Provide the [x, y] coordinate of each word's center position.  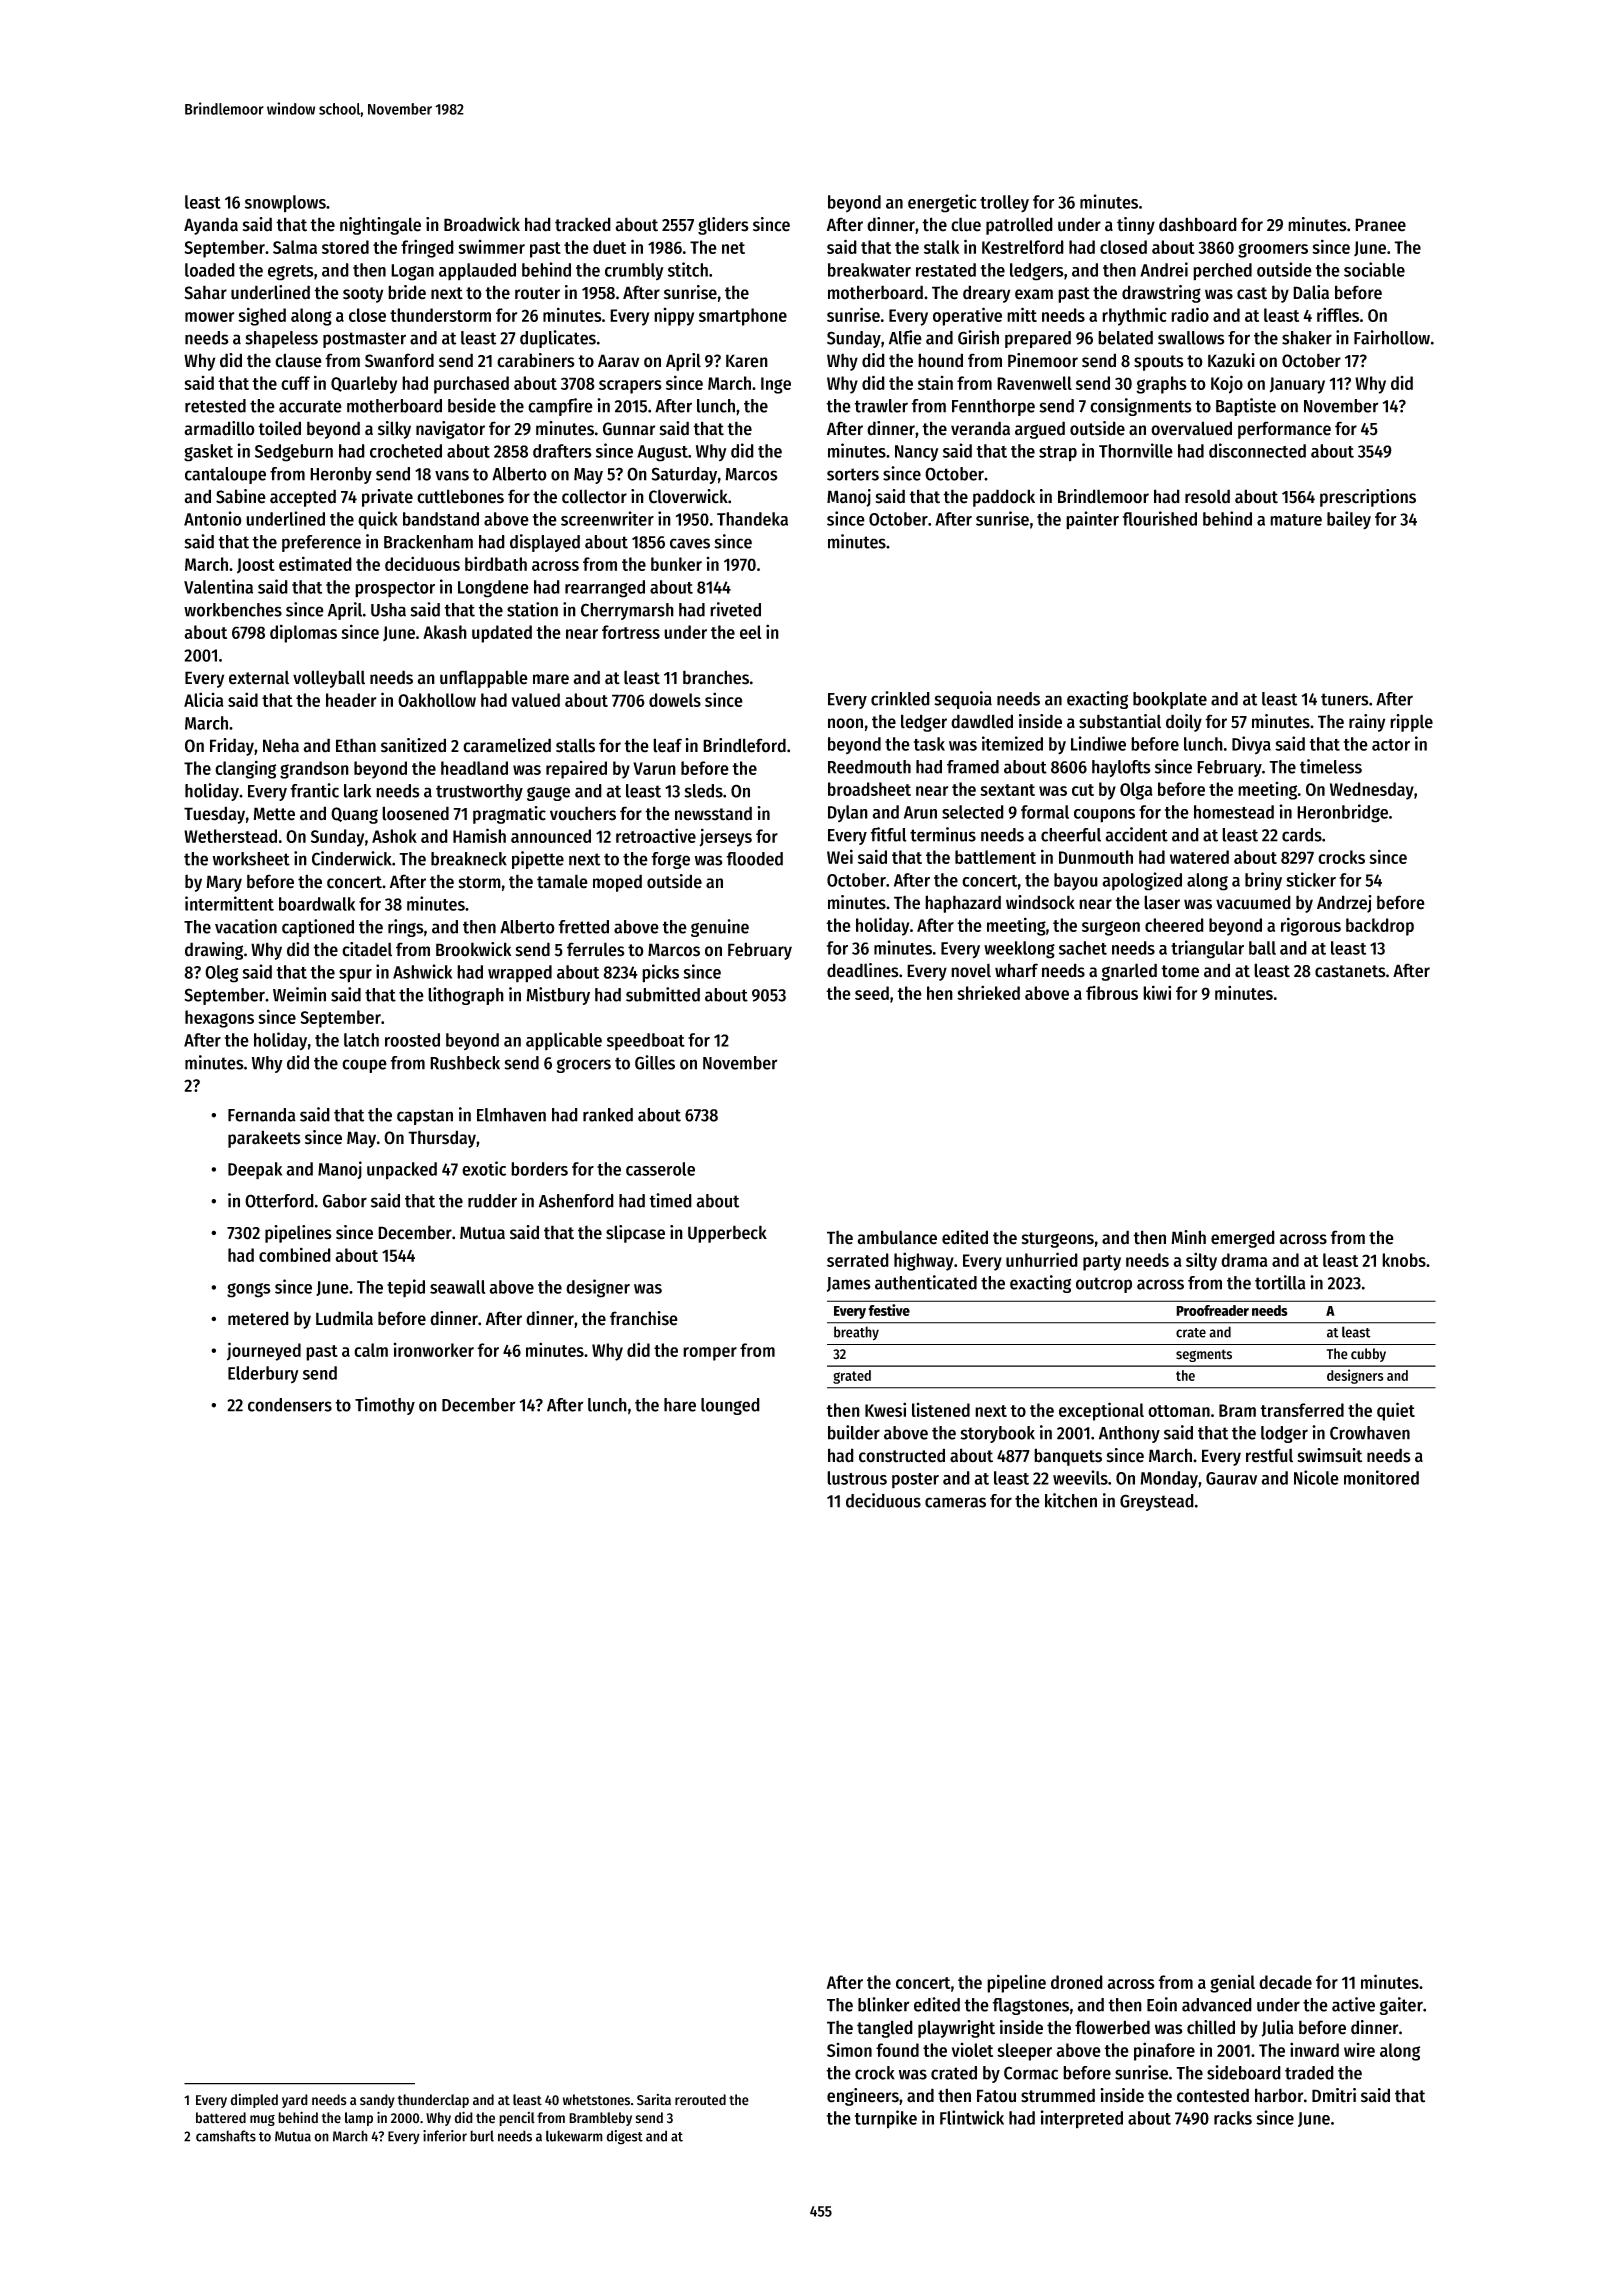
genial [1232, 1983]
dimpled [254, 2101]
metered [258, 1318]
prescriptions [1368, 498]
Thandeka [752, 519]
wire [1359, 2050]
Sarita [654, 2100]
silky [394, 430]
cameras [955, 1502]
